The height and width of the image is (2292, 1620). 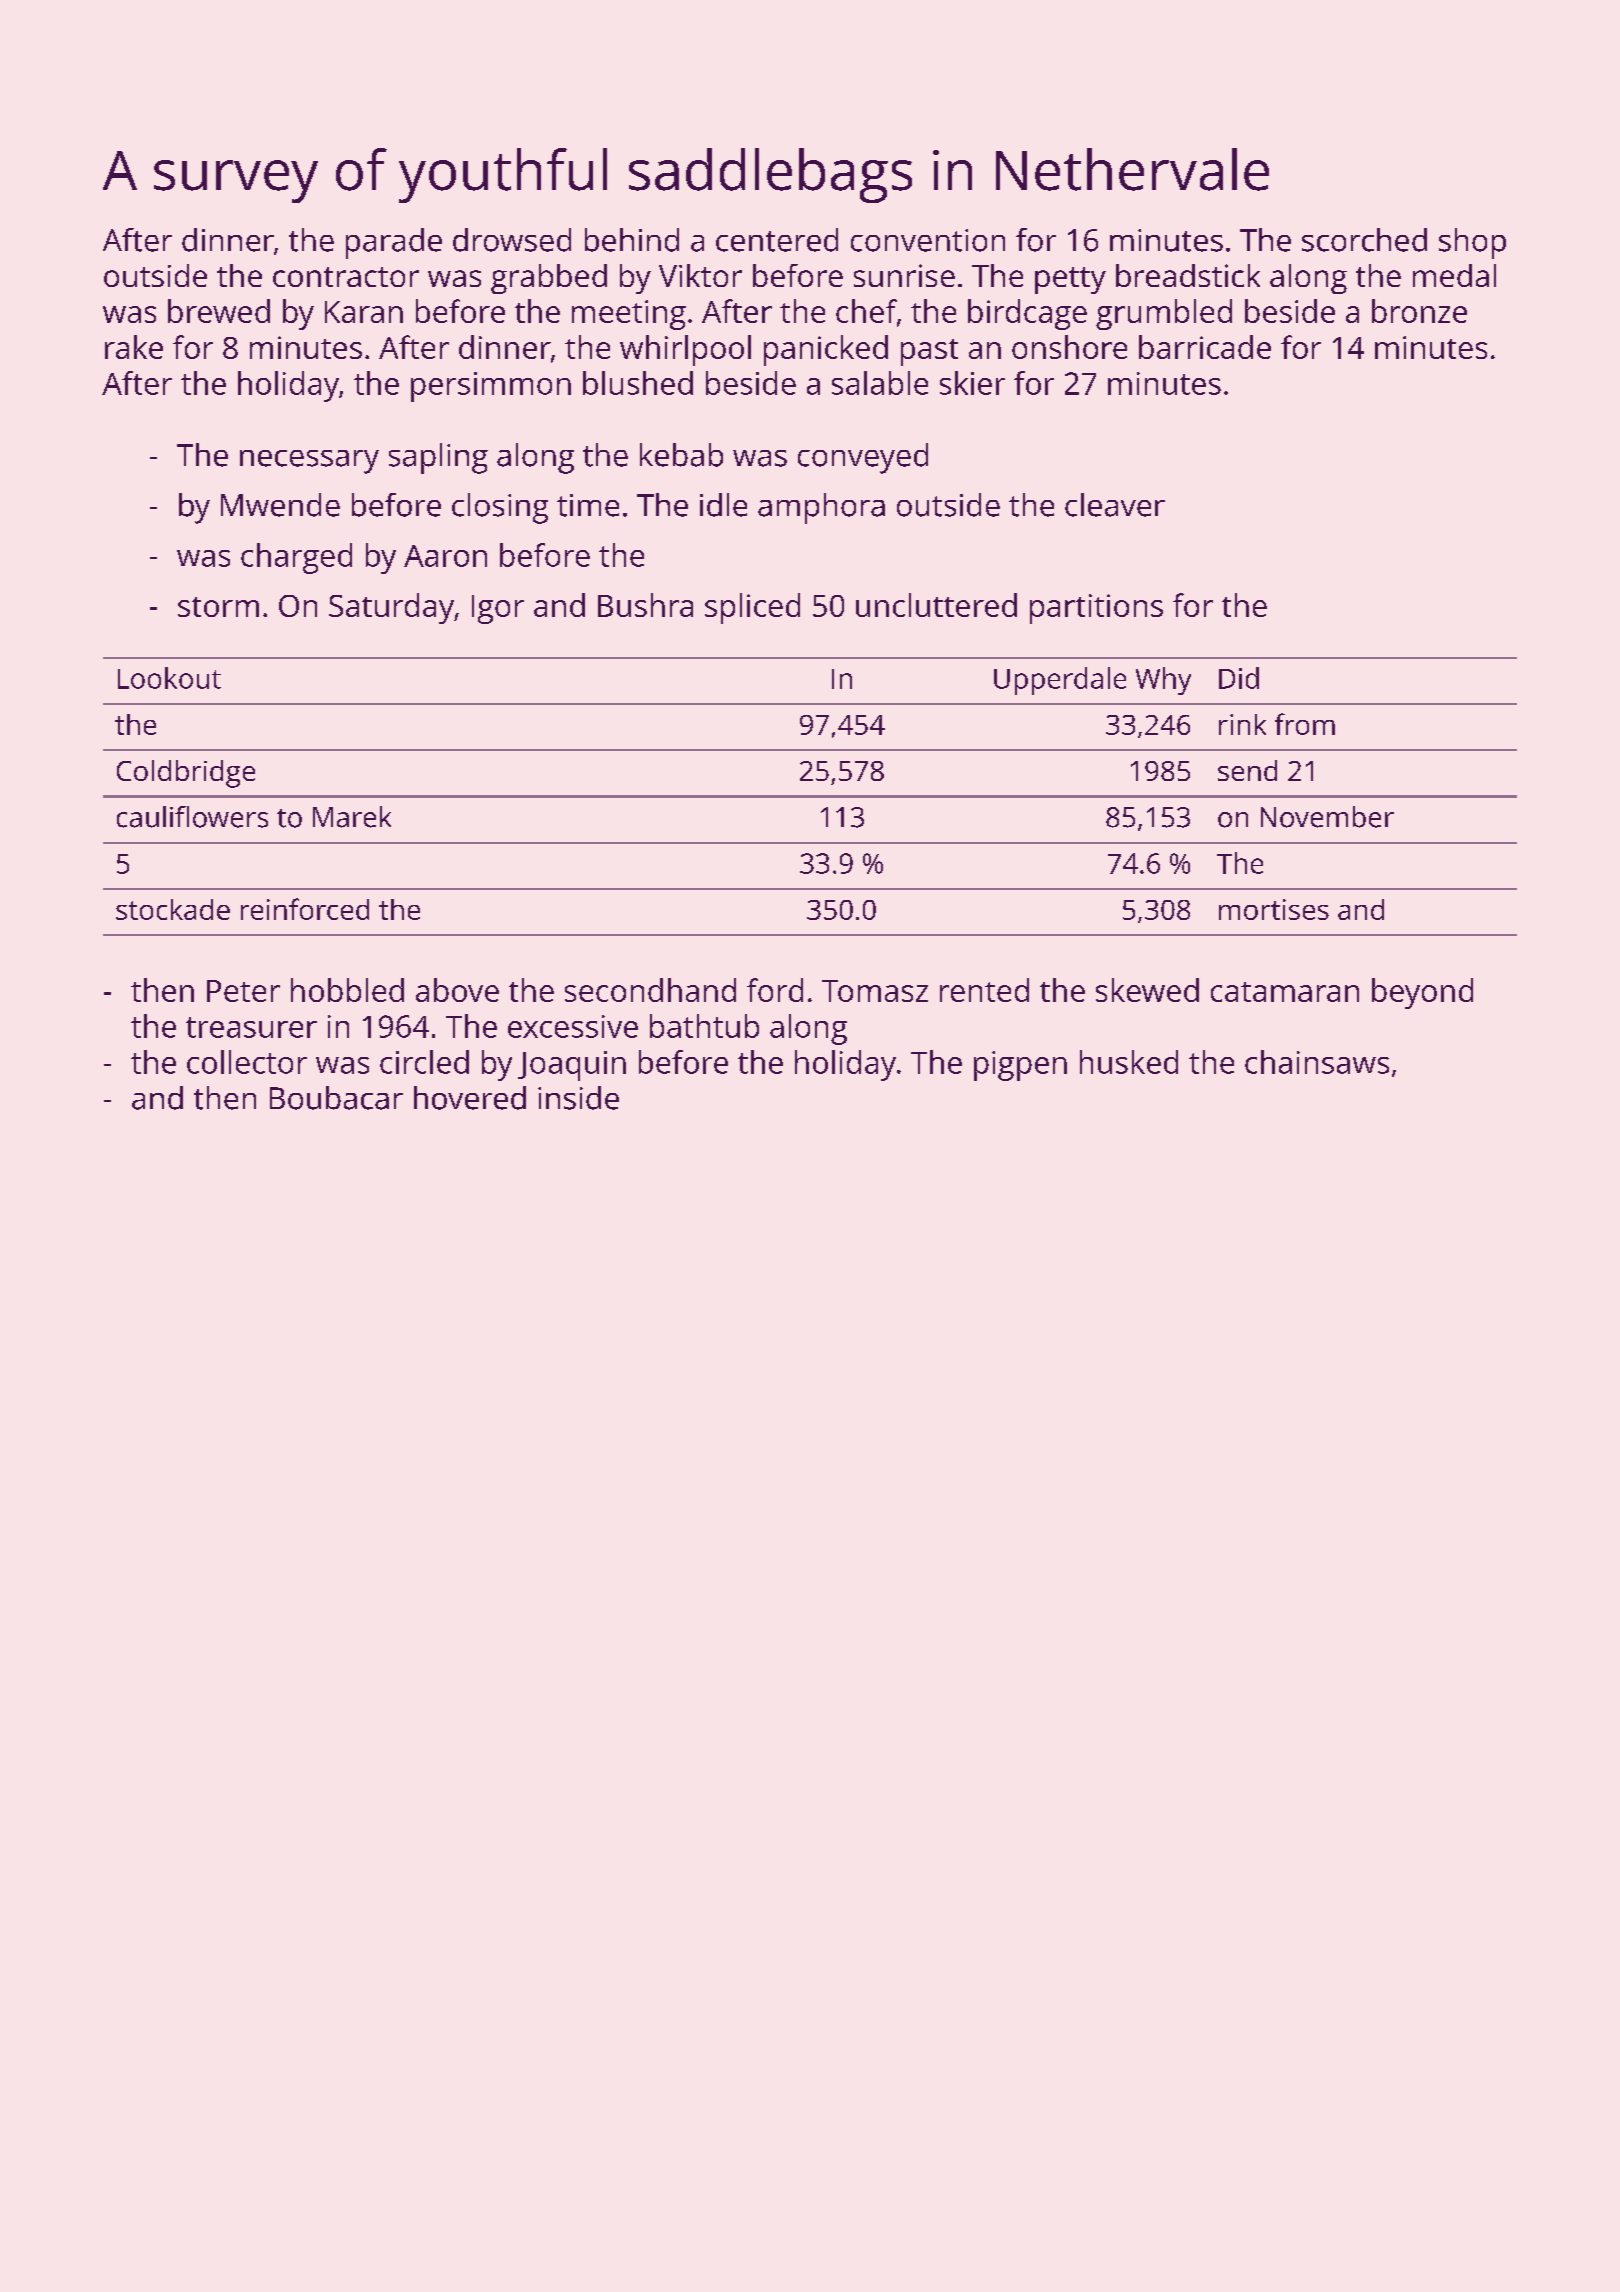 I want to click on cauliflowers, so click(x=192, y=817).
